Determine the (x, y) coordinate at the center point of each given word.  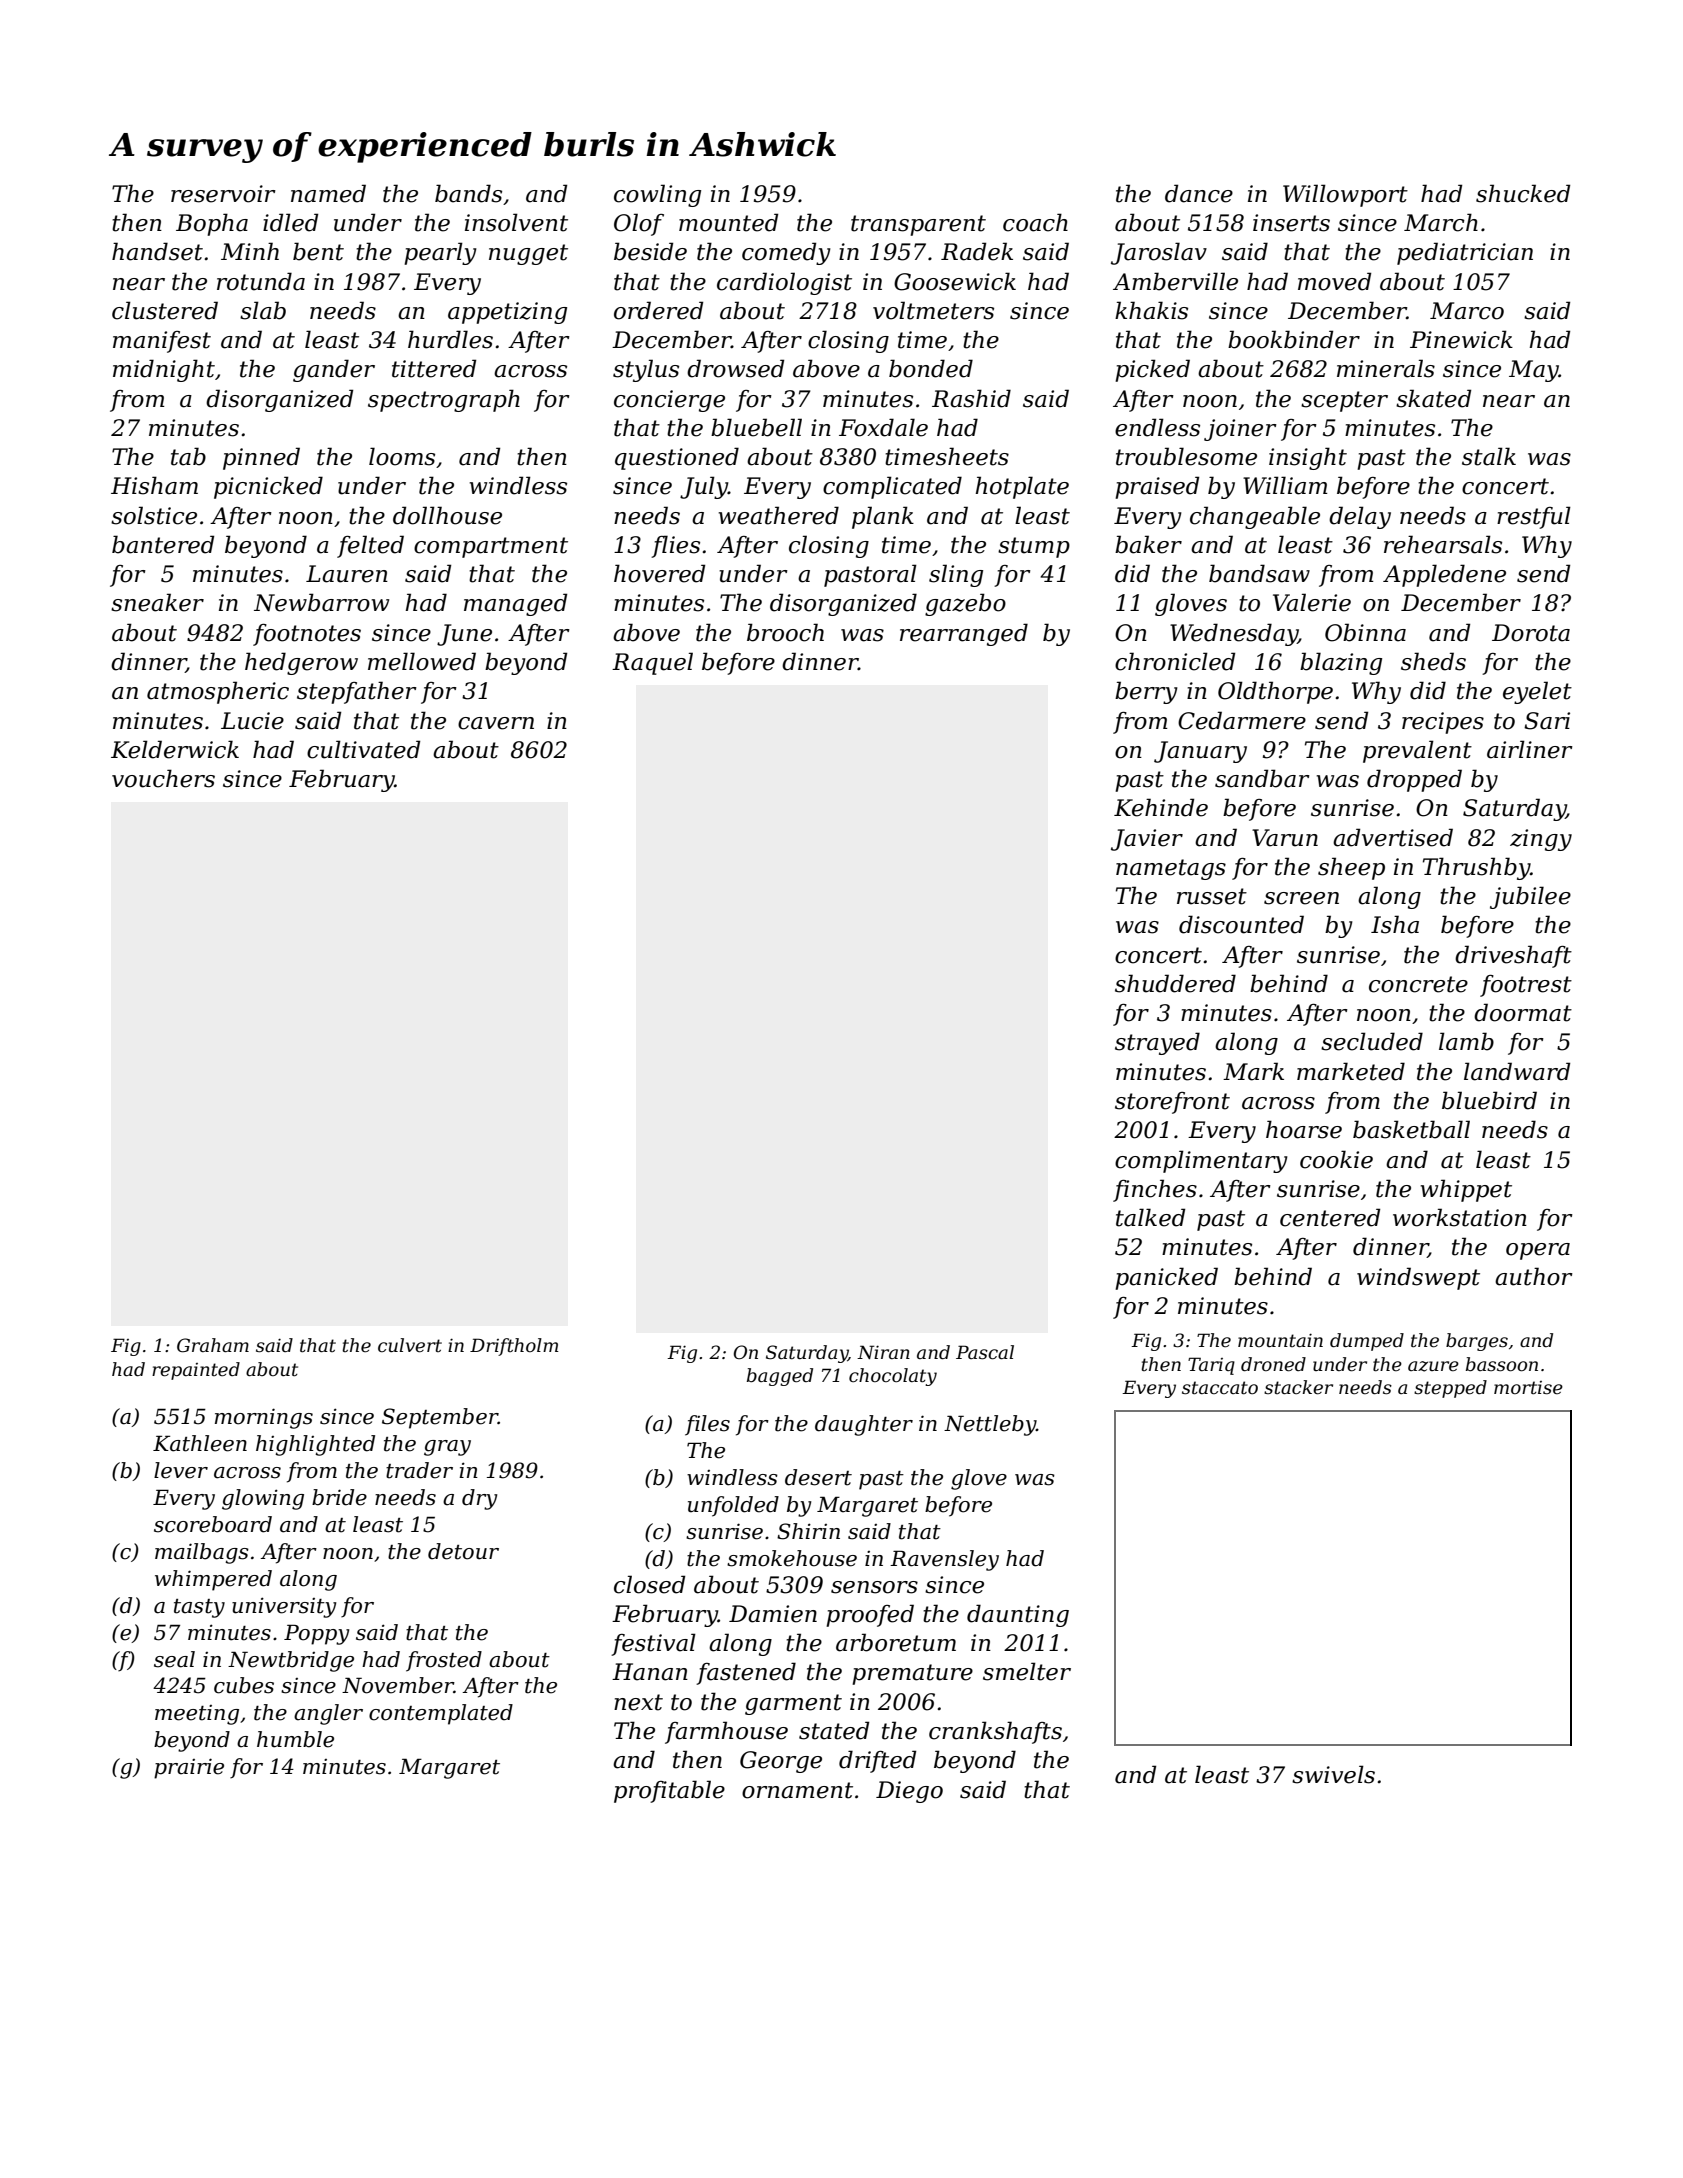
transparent (918, 225)
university (284, 1607)
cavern (496, 723)
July (704, 487)
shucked (1523, 193)
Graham (213, 1345)
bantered (163, 544)
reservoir (223, 194)
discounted (1241, 924)
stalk (1489, 456)
